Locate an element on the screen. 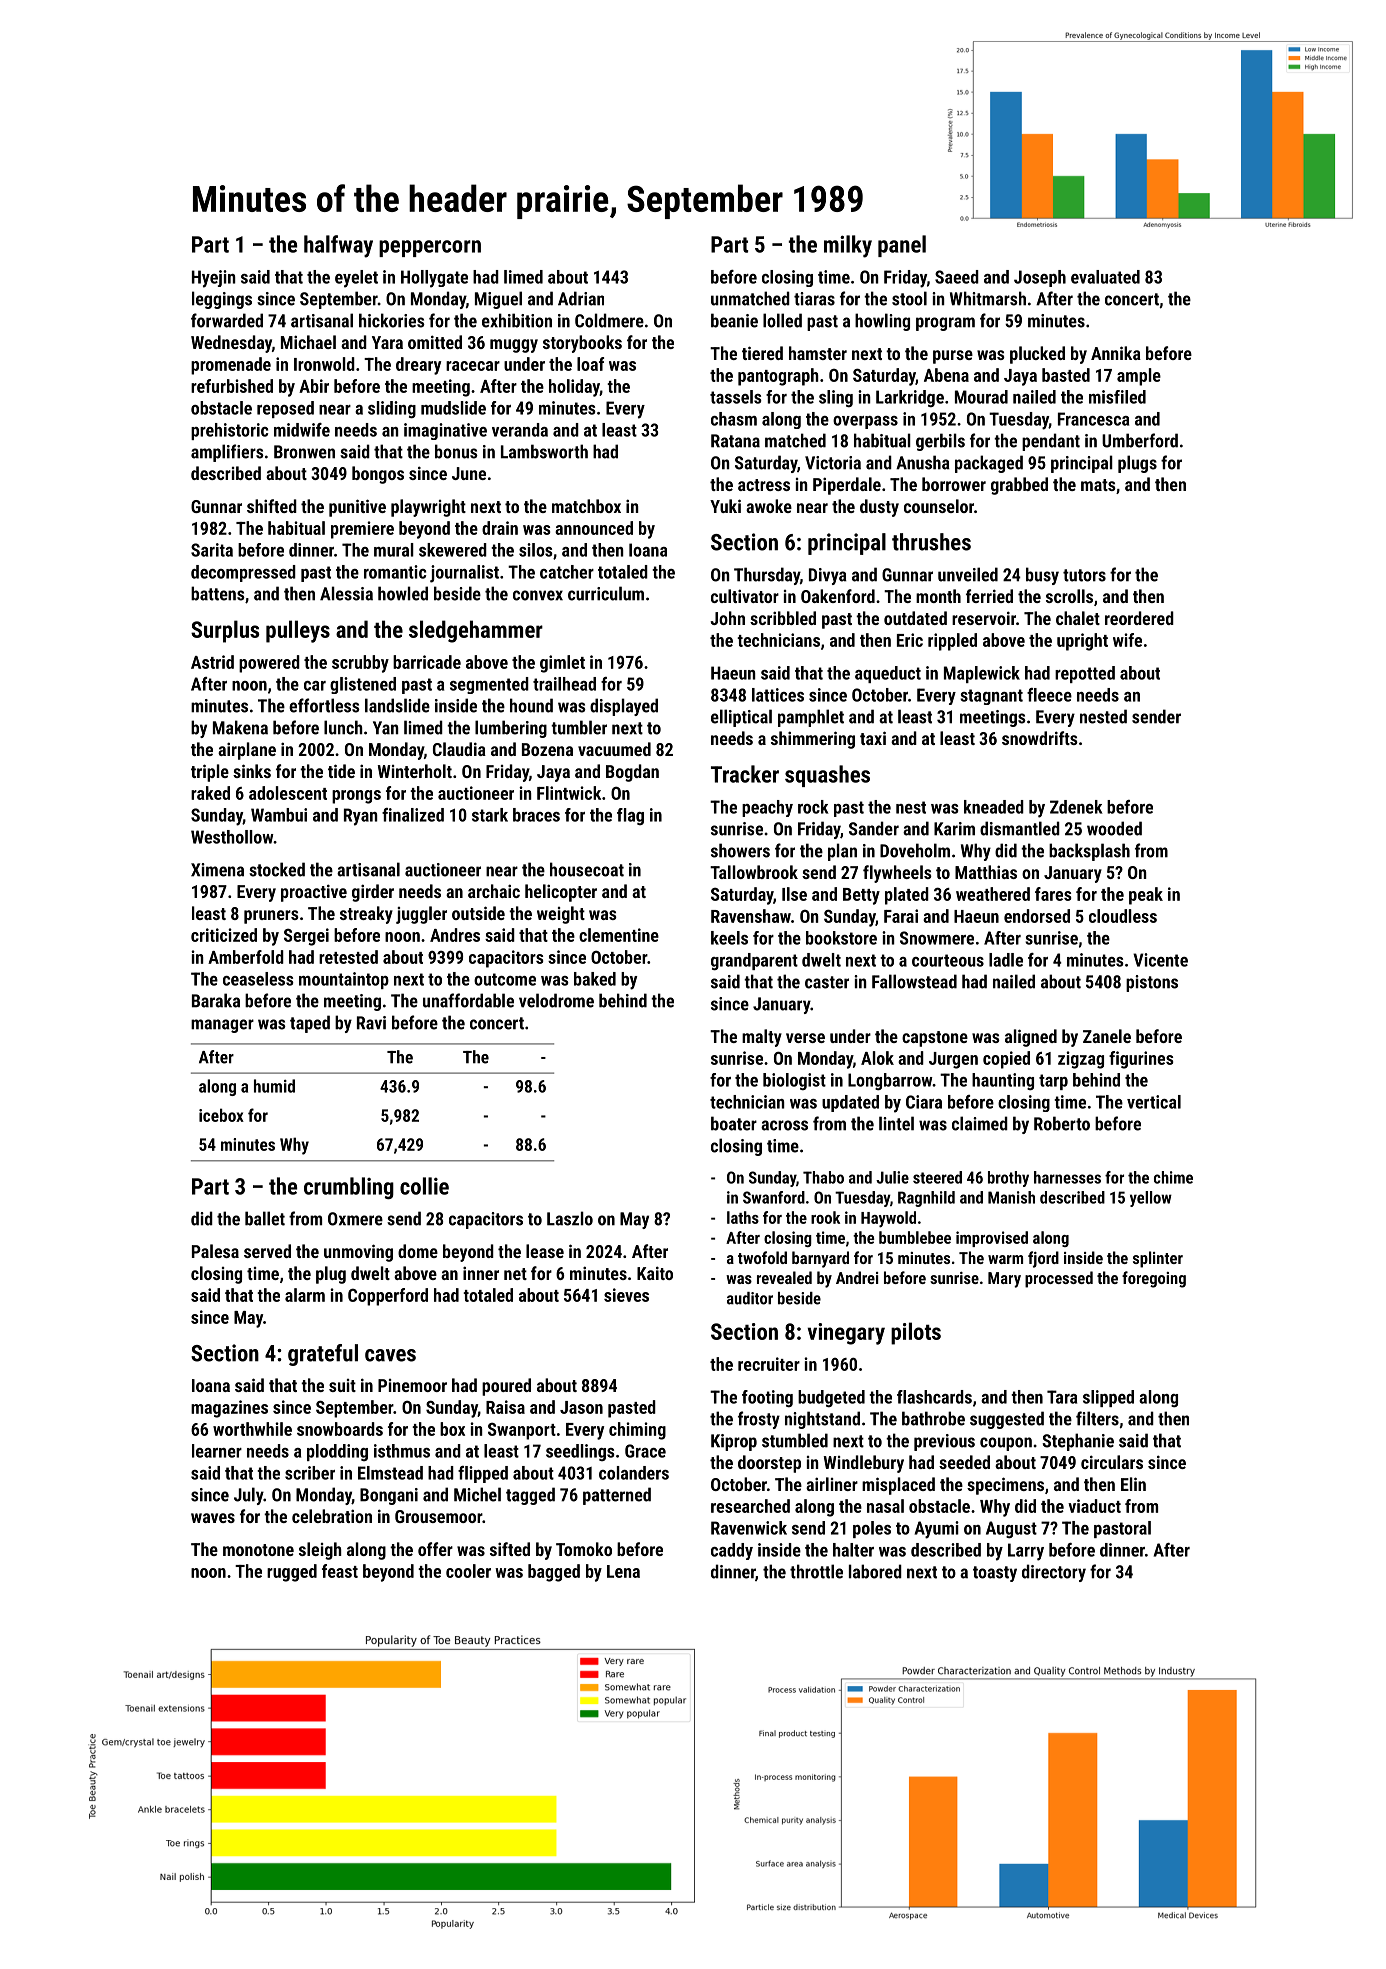  vertical is located at coordinates (1154, 1102).
